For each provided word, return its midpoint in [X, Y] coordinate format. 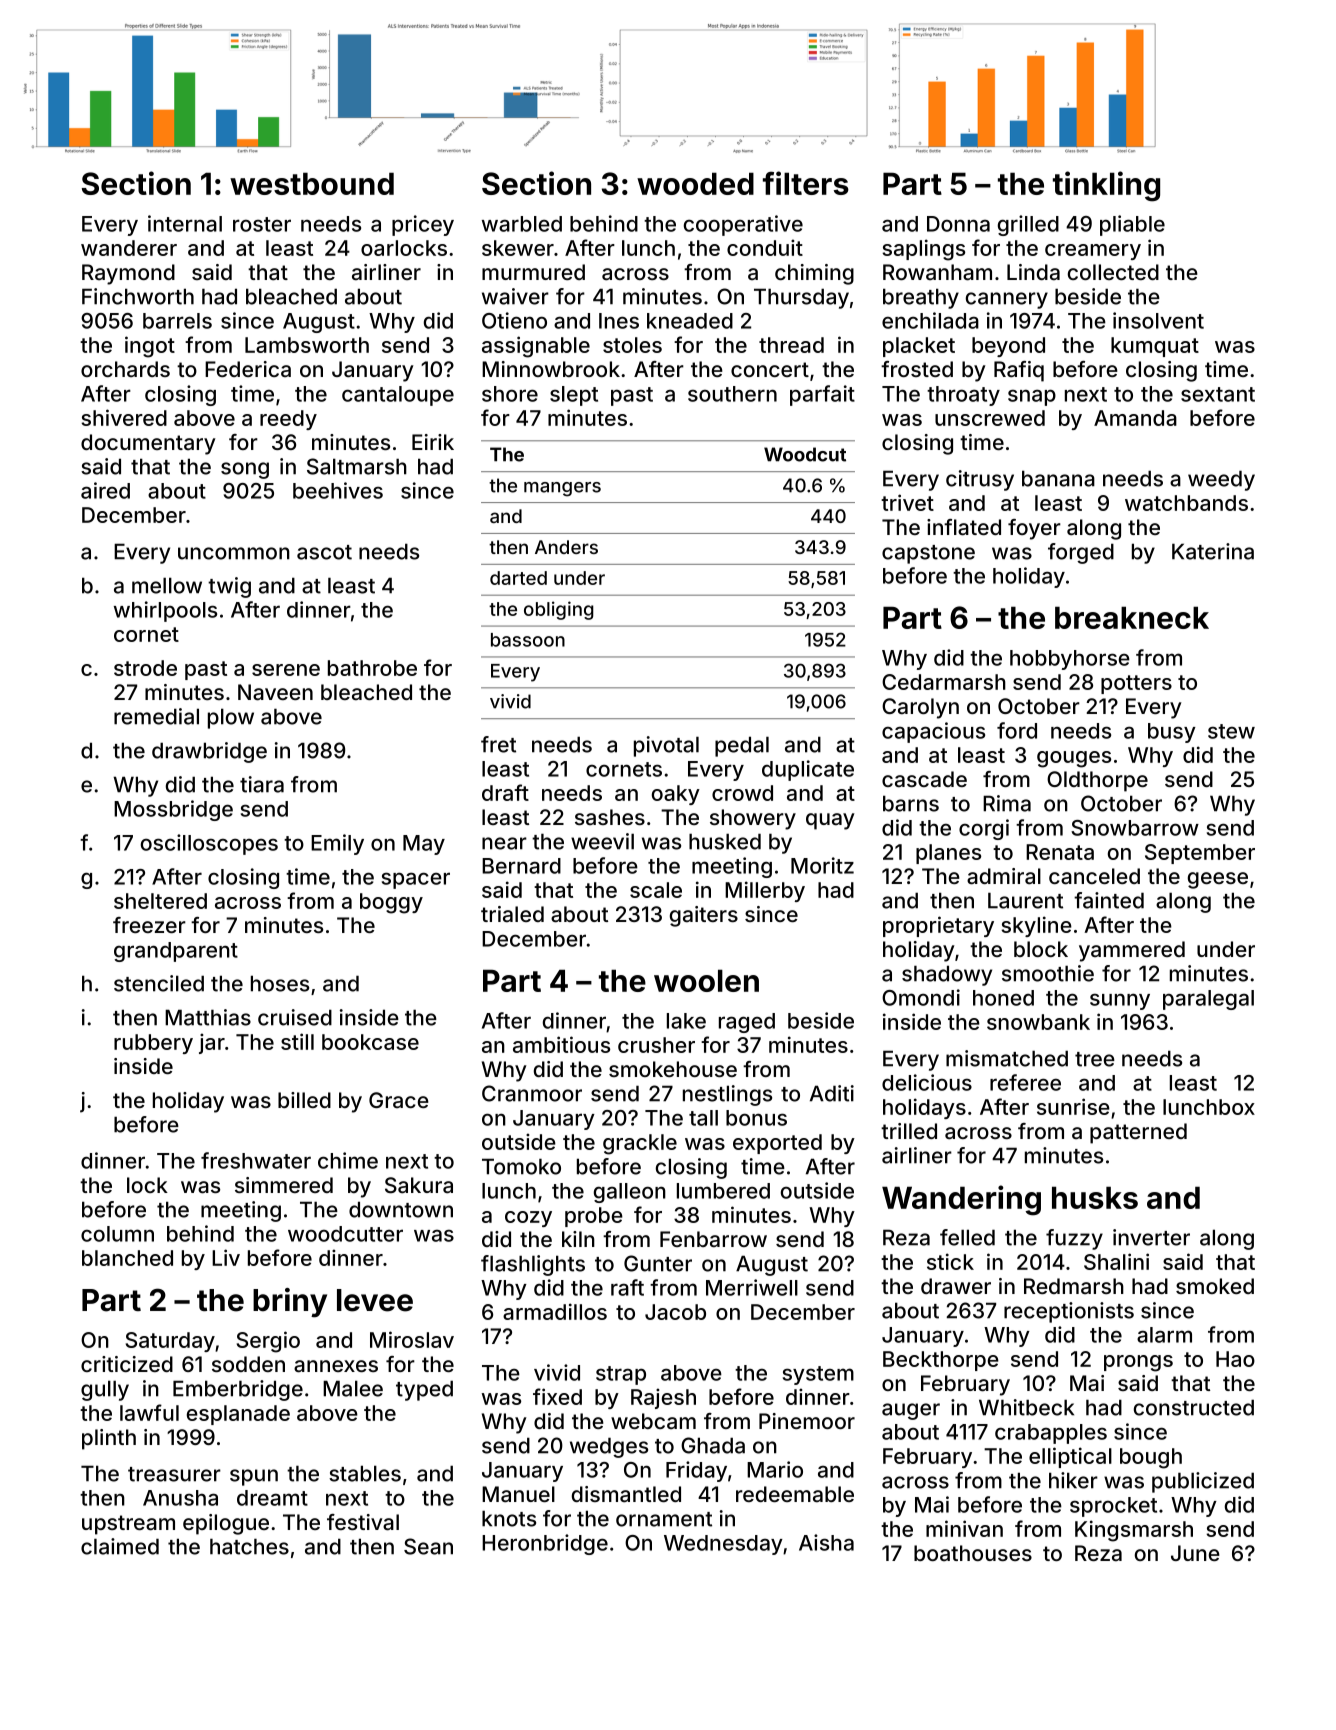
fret [498, 744]
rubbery [153, 1044]
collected [1113, 272]
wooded [695, 183]
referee [1025, 1082]
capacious [933, 732]
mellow [167, 585]
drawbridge [209, 752]
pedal [742, 746]
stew [1231, 731]
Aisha [826, 1542]
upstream [128, 1525]
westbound [312, 183]
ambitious [561, 1044]
